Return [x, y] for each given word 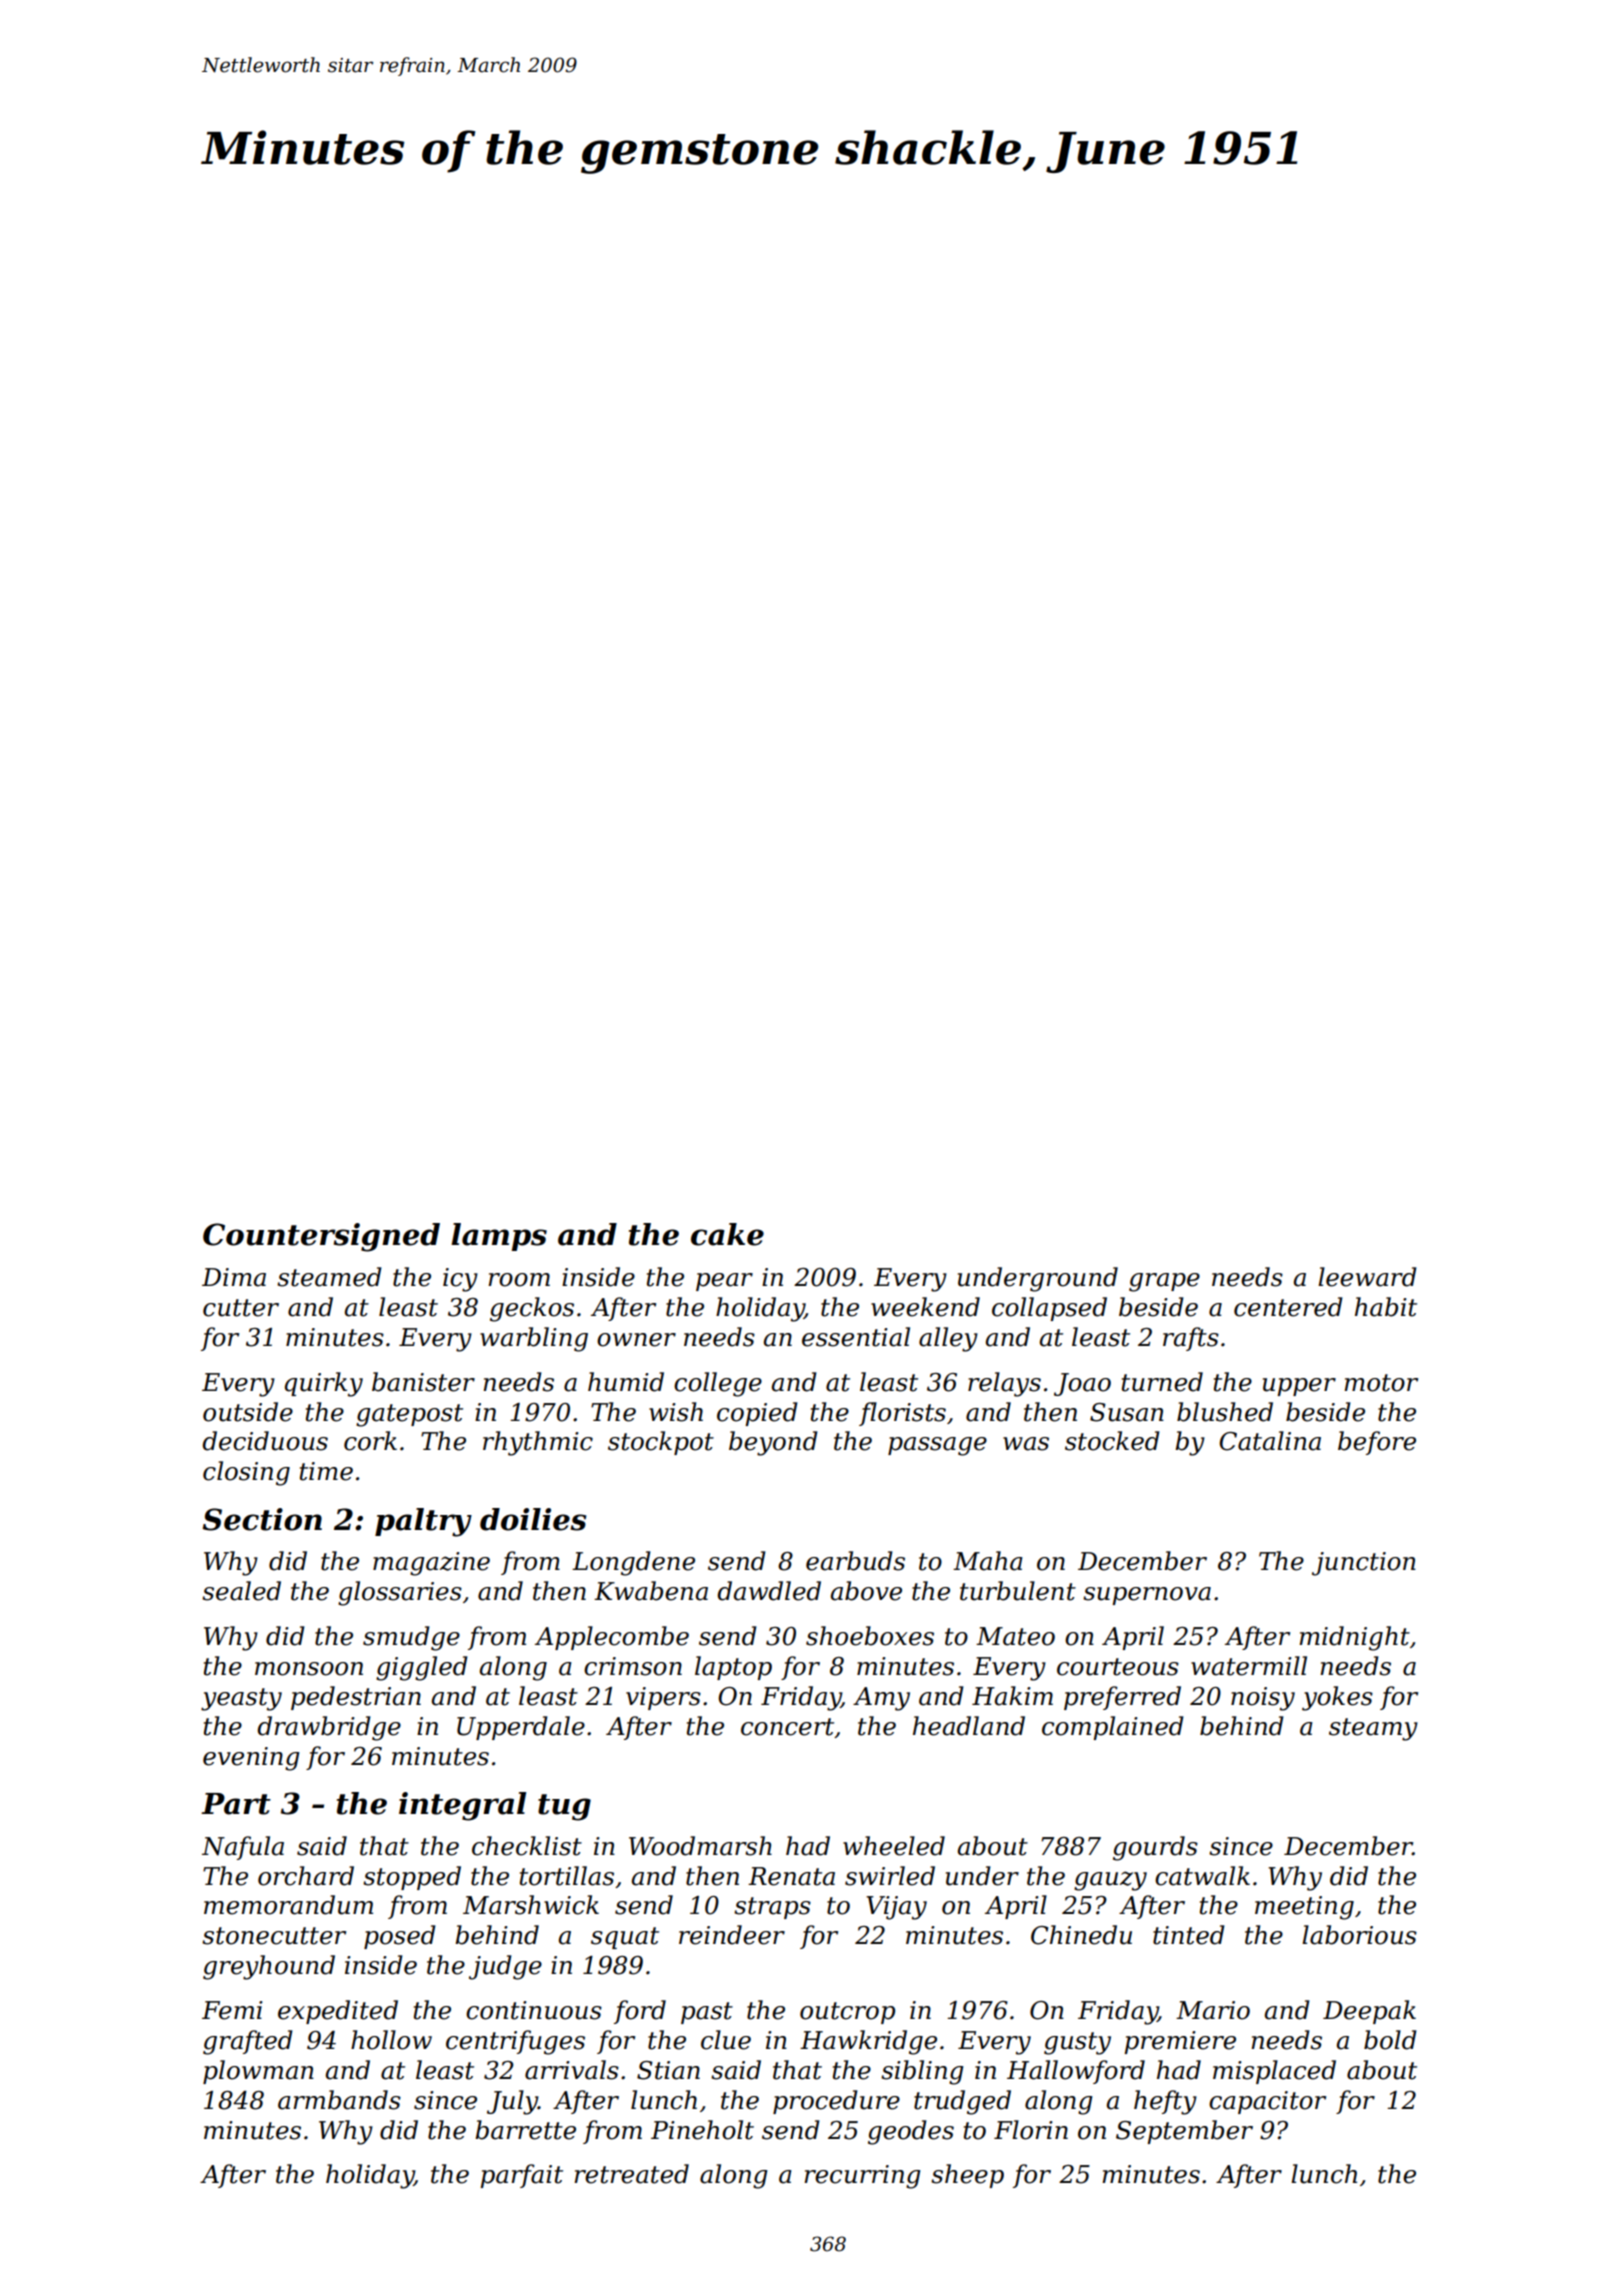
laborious [1359, 1935]
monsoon [309, 1669]
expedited [338, 2012]
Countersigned [321, 1237]
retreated [631, 2174]
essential [856, 1337]
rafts [1191, 1339]
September [1184, 2132]
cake [727, 1234]
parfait [521, 2176]
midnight [1354, 1638]
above [866, 1591]
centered [1288, 1307]
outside [248, 1412]
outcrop [847, 2013]
